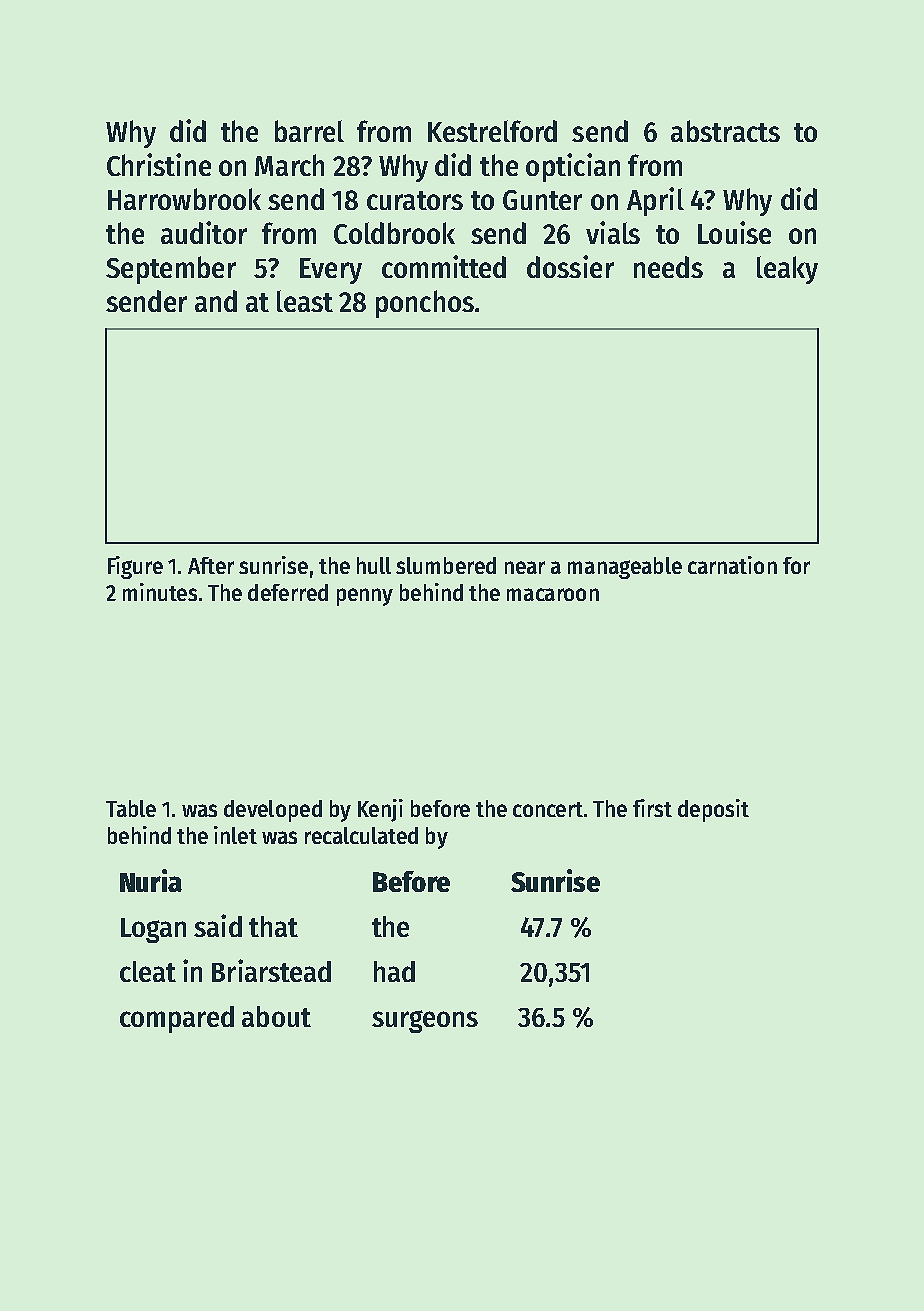 The height and width of the image is (1311, 924). Describe the element at coordinates (159, 164) in the image. I see `Christine` at that location.
